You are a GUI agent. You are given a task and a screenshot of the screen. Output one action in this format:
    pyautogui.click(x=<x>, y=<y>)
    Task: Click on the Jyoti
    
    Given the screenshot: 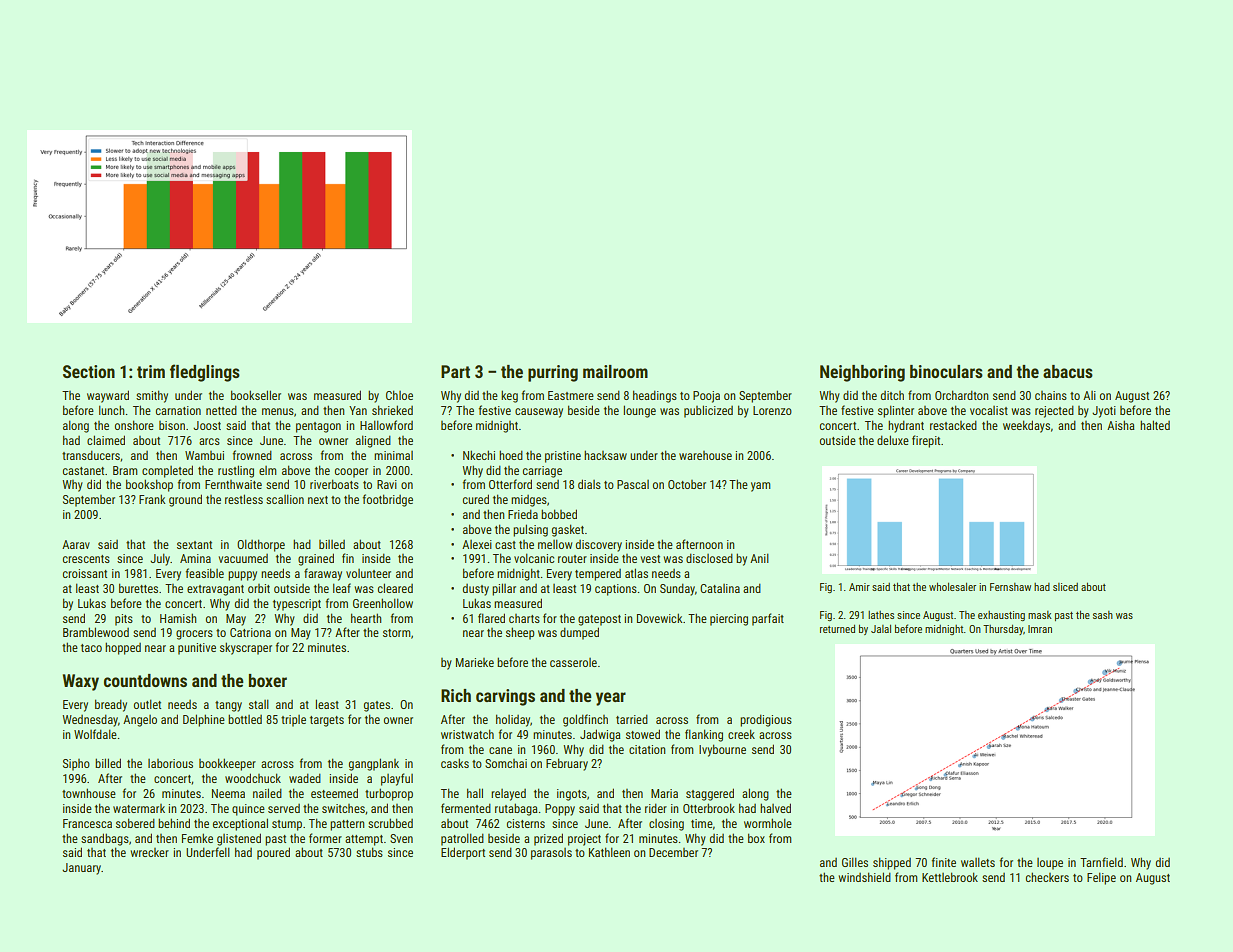 What is the action you would take?
    pyautogui.click(x=1104, y=412)
